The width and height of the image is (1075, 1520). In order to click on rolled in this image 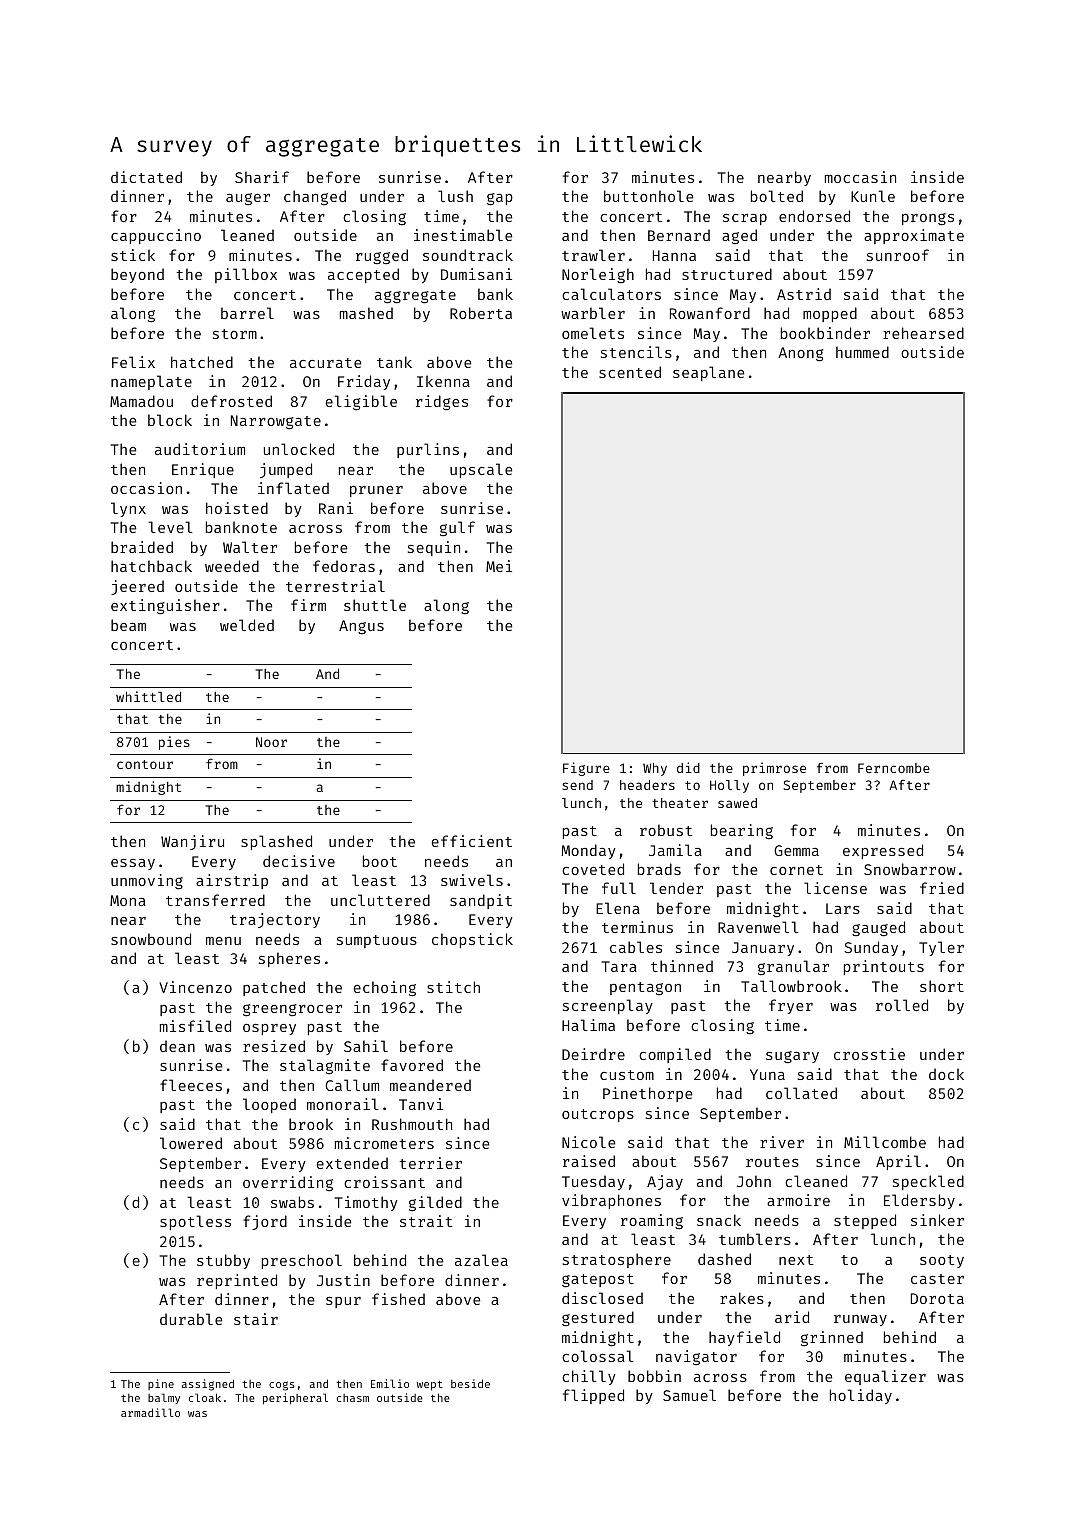, I will do `click(902, 1005)`.
